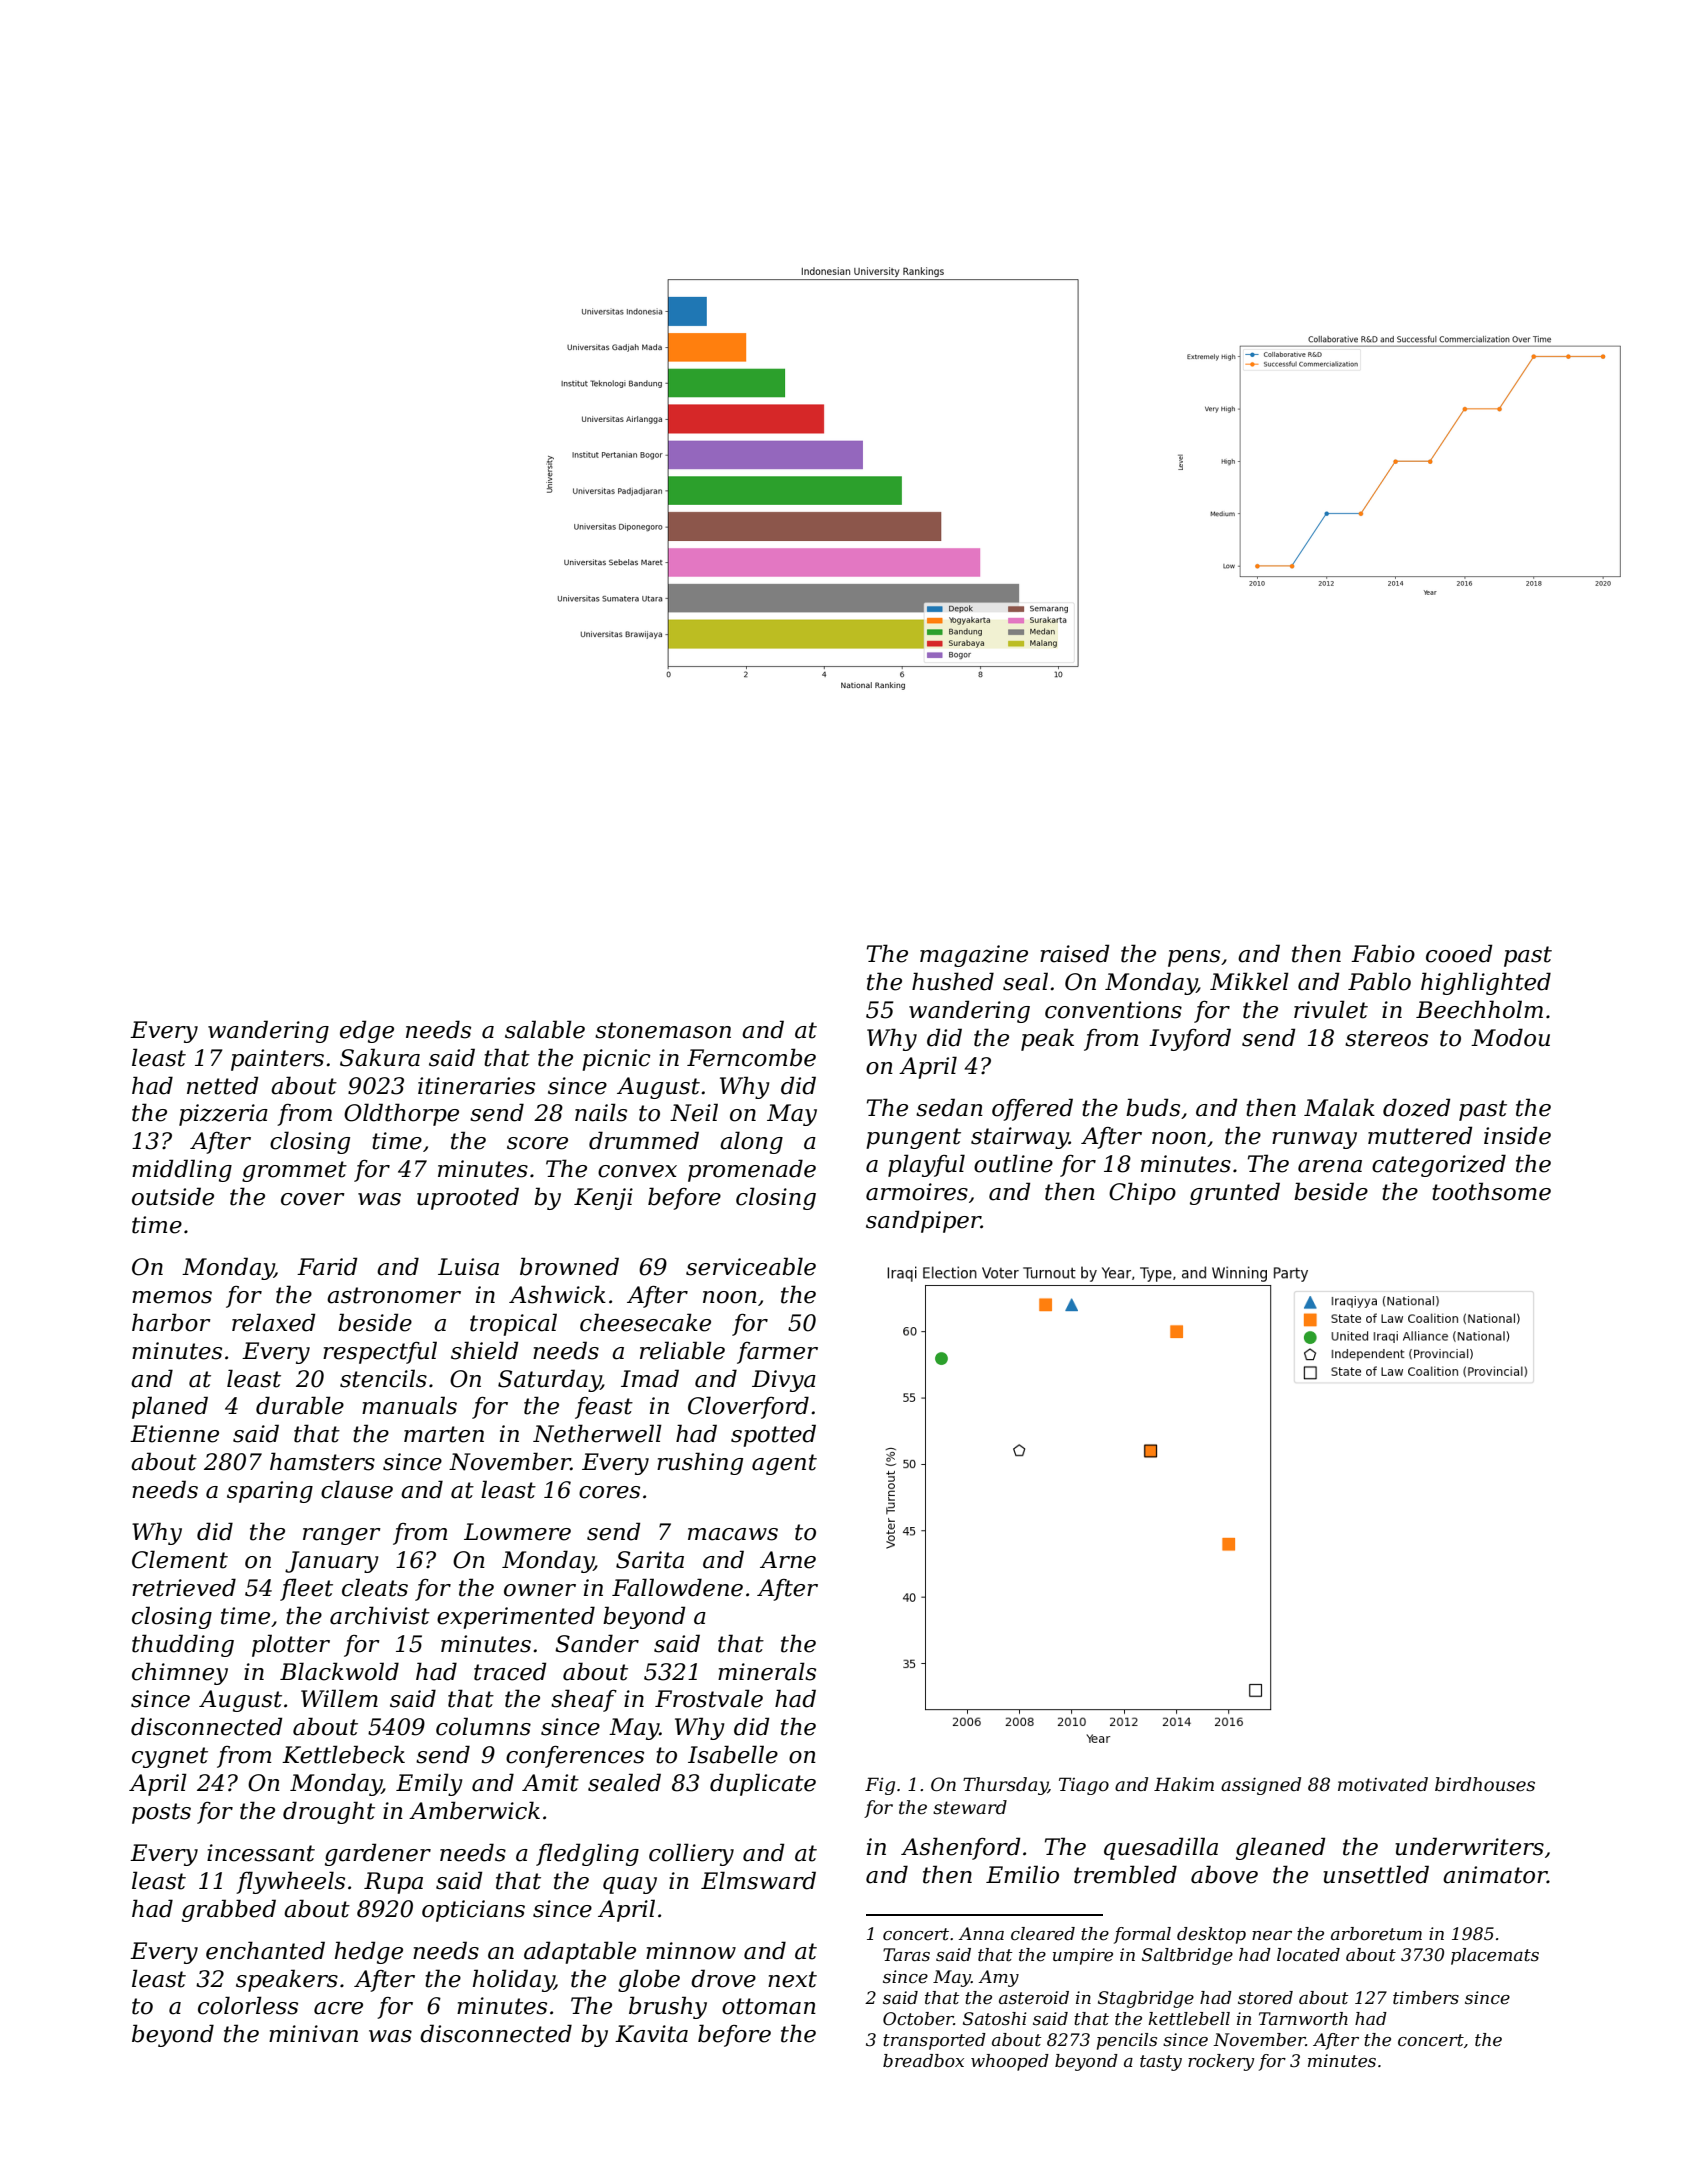  Describe the element at coordinates (1426, 1998) in the document. I see `timbers` at that location.
